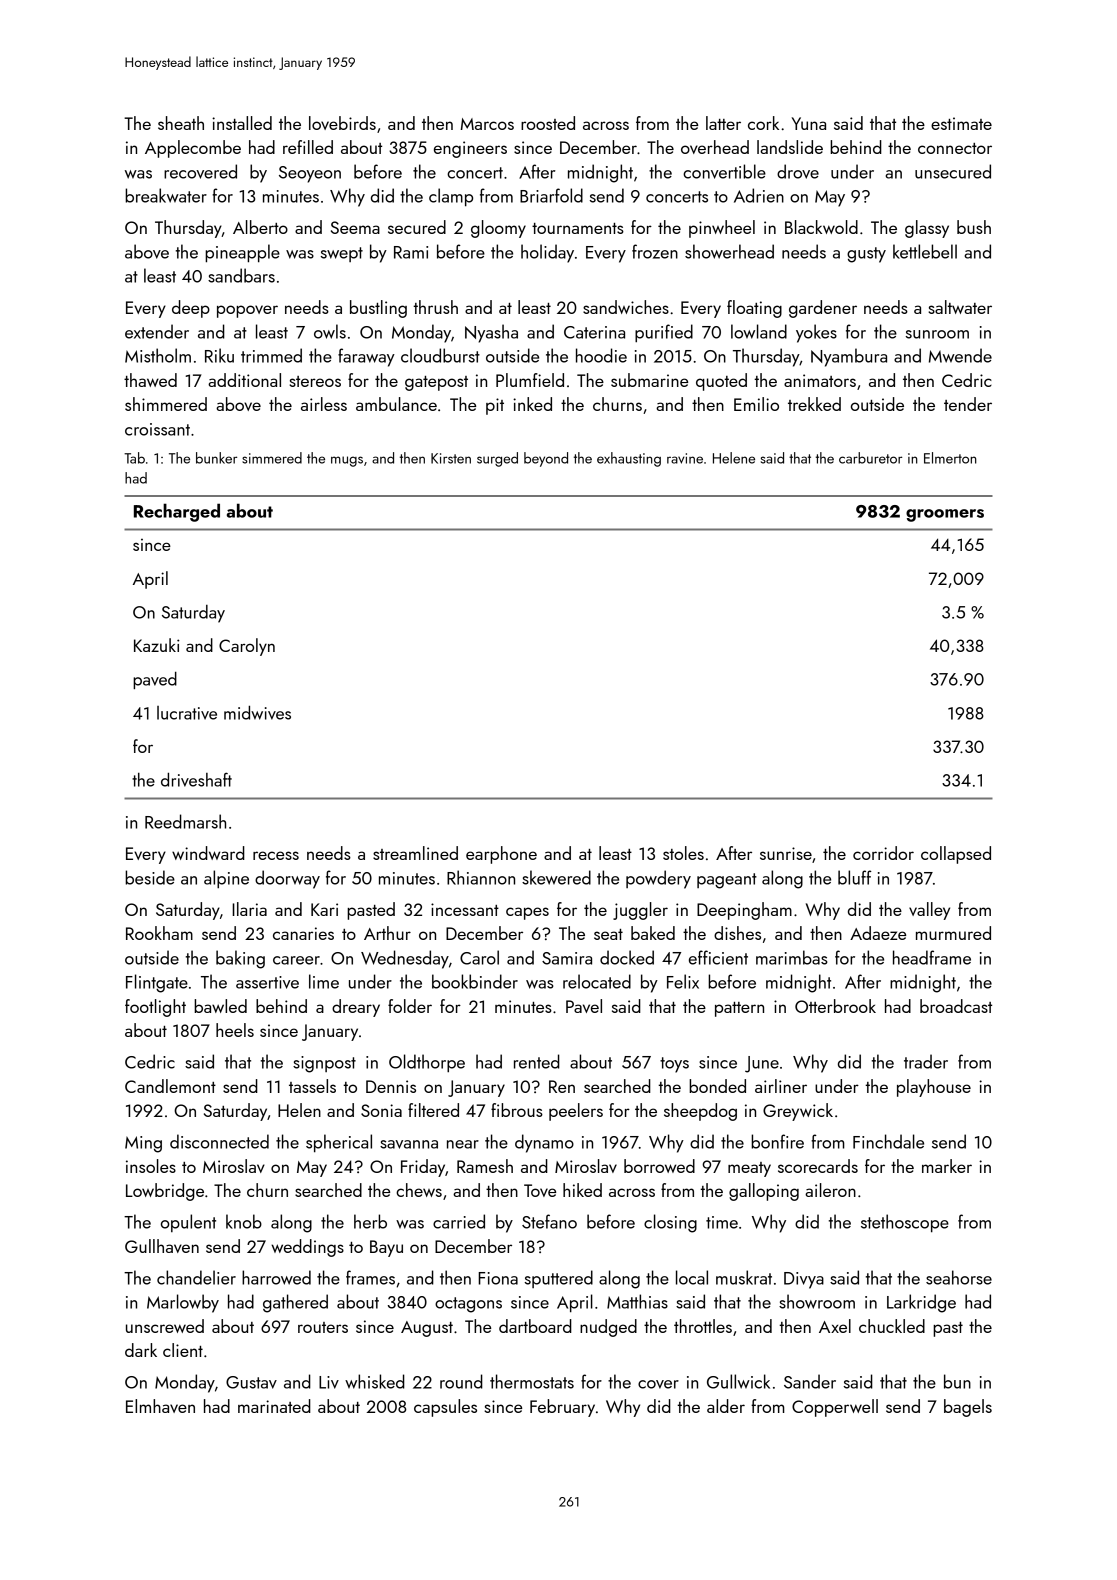 The width and height of the screenshot is (1117, 1580). I want to click on recess, so click(276, 855).
